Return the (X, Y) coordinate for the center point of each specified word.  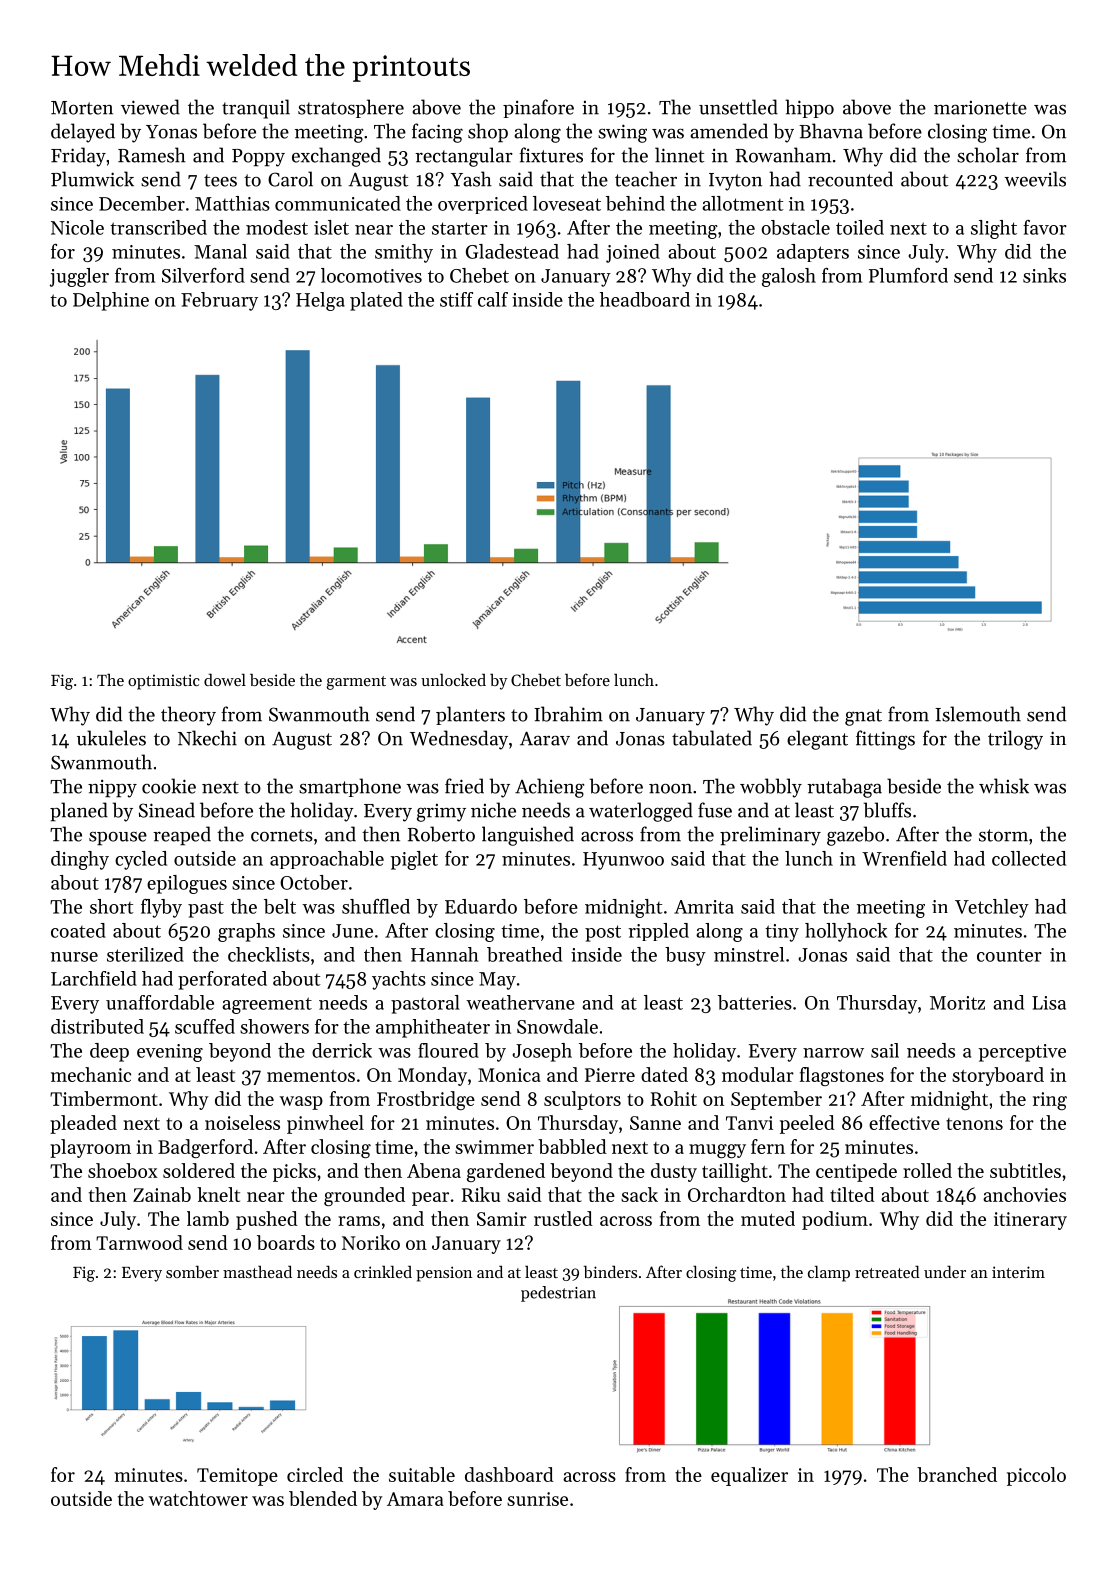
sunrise (537, 1499)
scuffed (205, 1026)
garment (356, 683)
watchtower (198, 1498)
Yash (471, 179)
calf (493, 299)
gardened (506, 1172)
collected (1029, 858)
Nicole (77, 227)
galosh (789, 277)
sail (885, 1050)
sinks (1044, 275)
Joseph (542, 1052)
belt (280, 906)
